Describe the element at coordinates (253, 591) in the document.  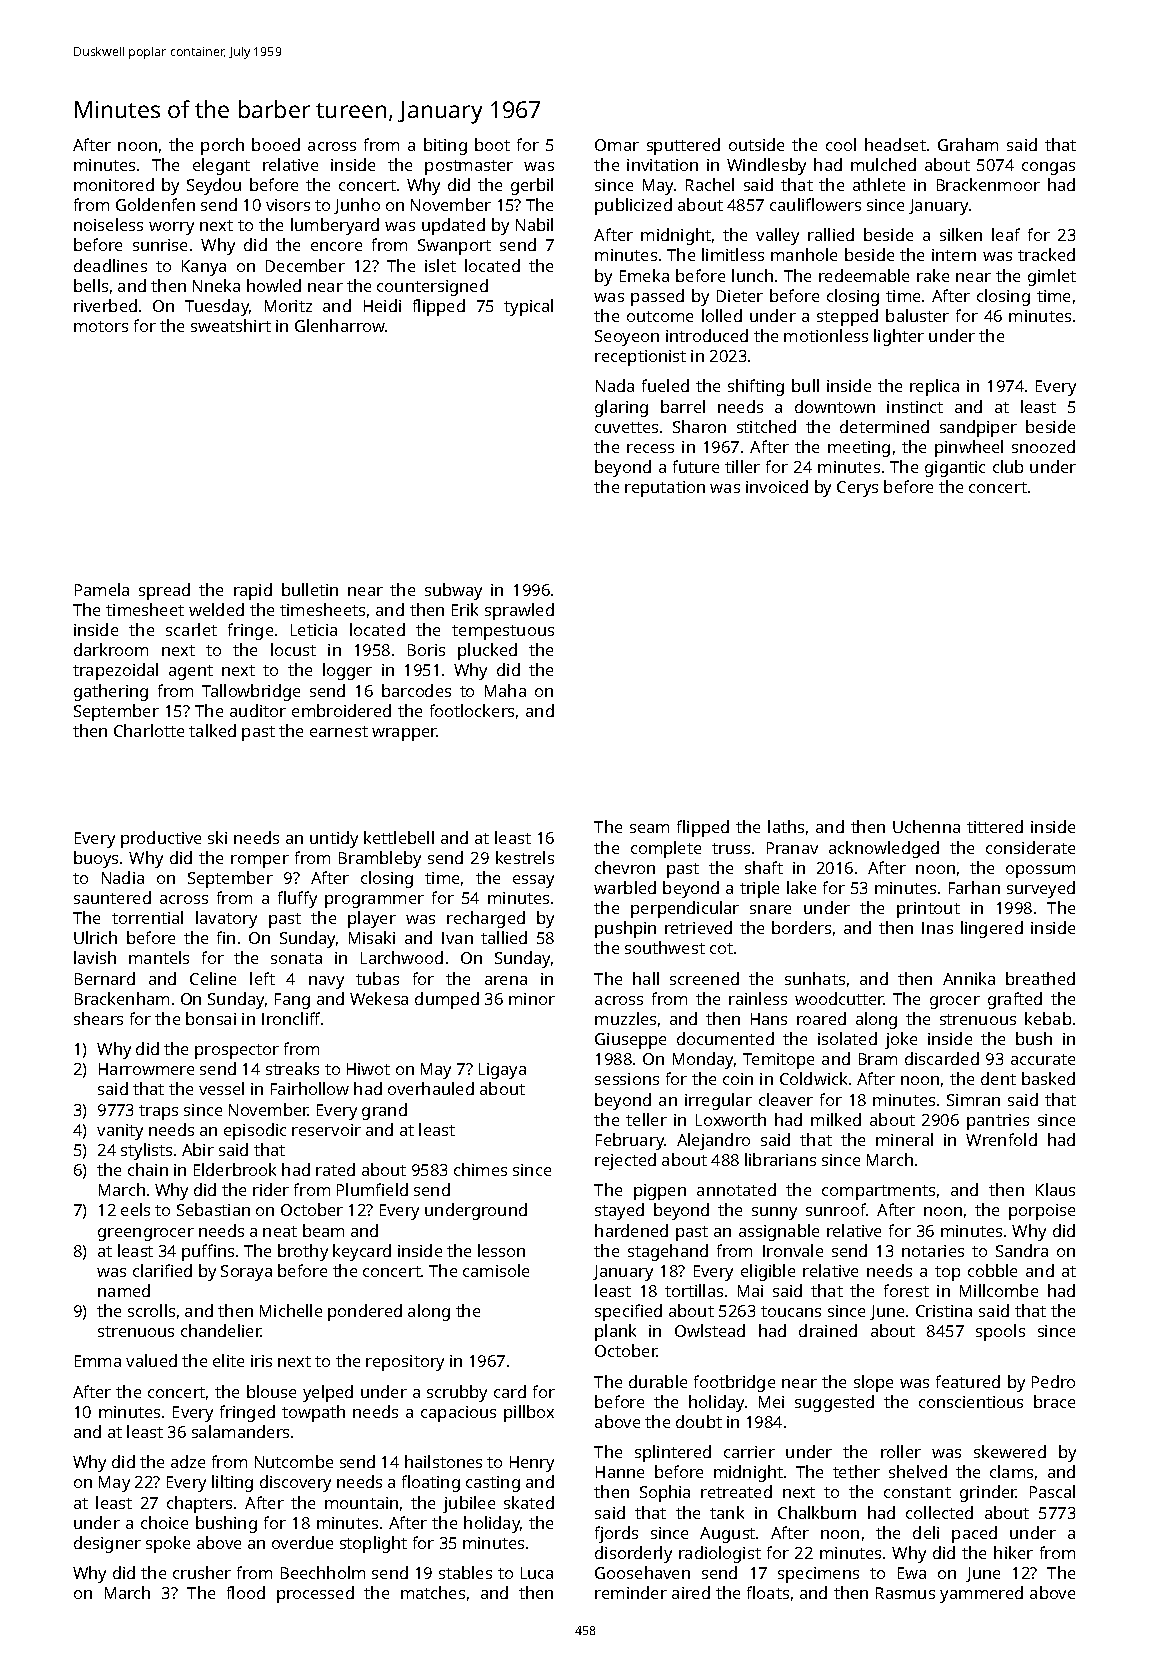
I see `rapid` at that location.
